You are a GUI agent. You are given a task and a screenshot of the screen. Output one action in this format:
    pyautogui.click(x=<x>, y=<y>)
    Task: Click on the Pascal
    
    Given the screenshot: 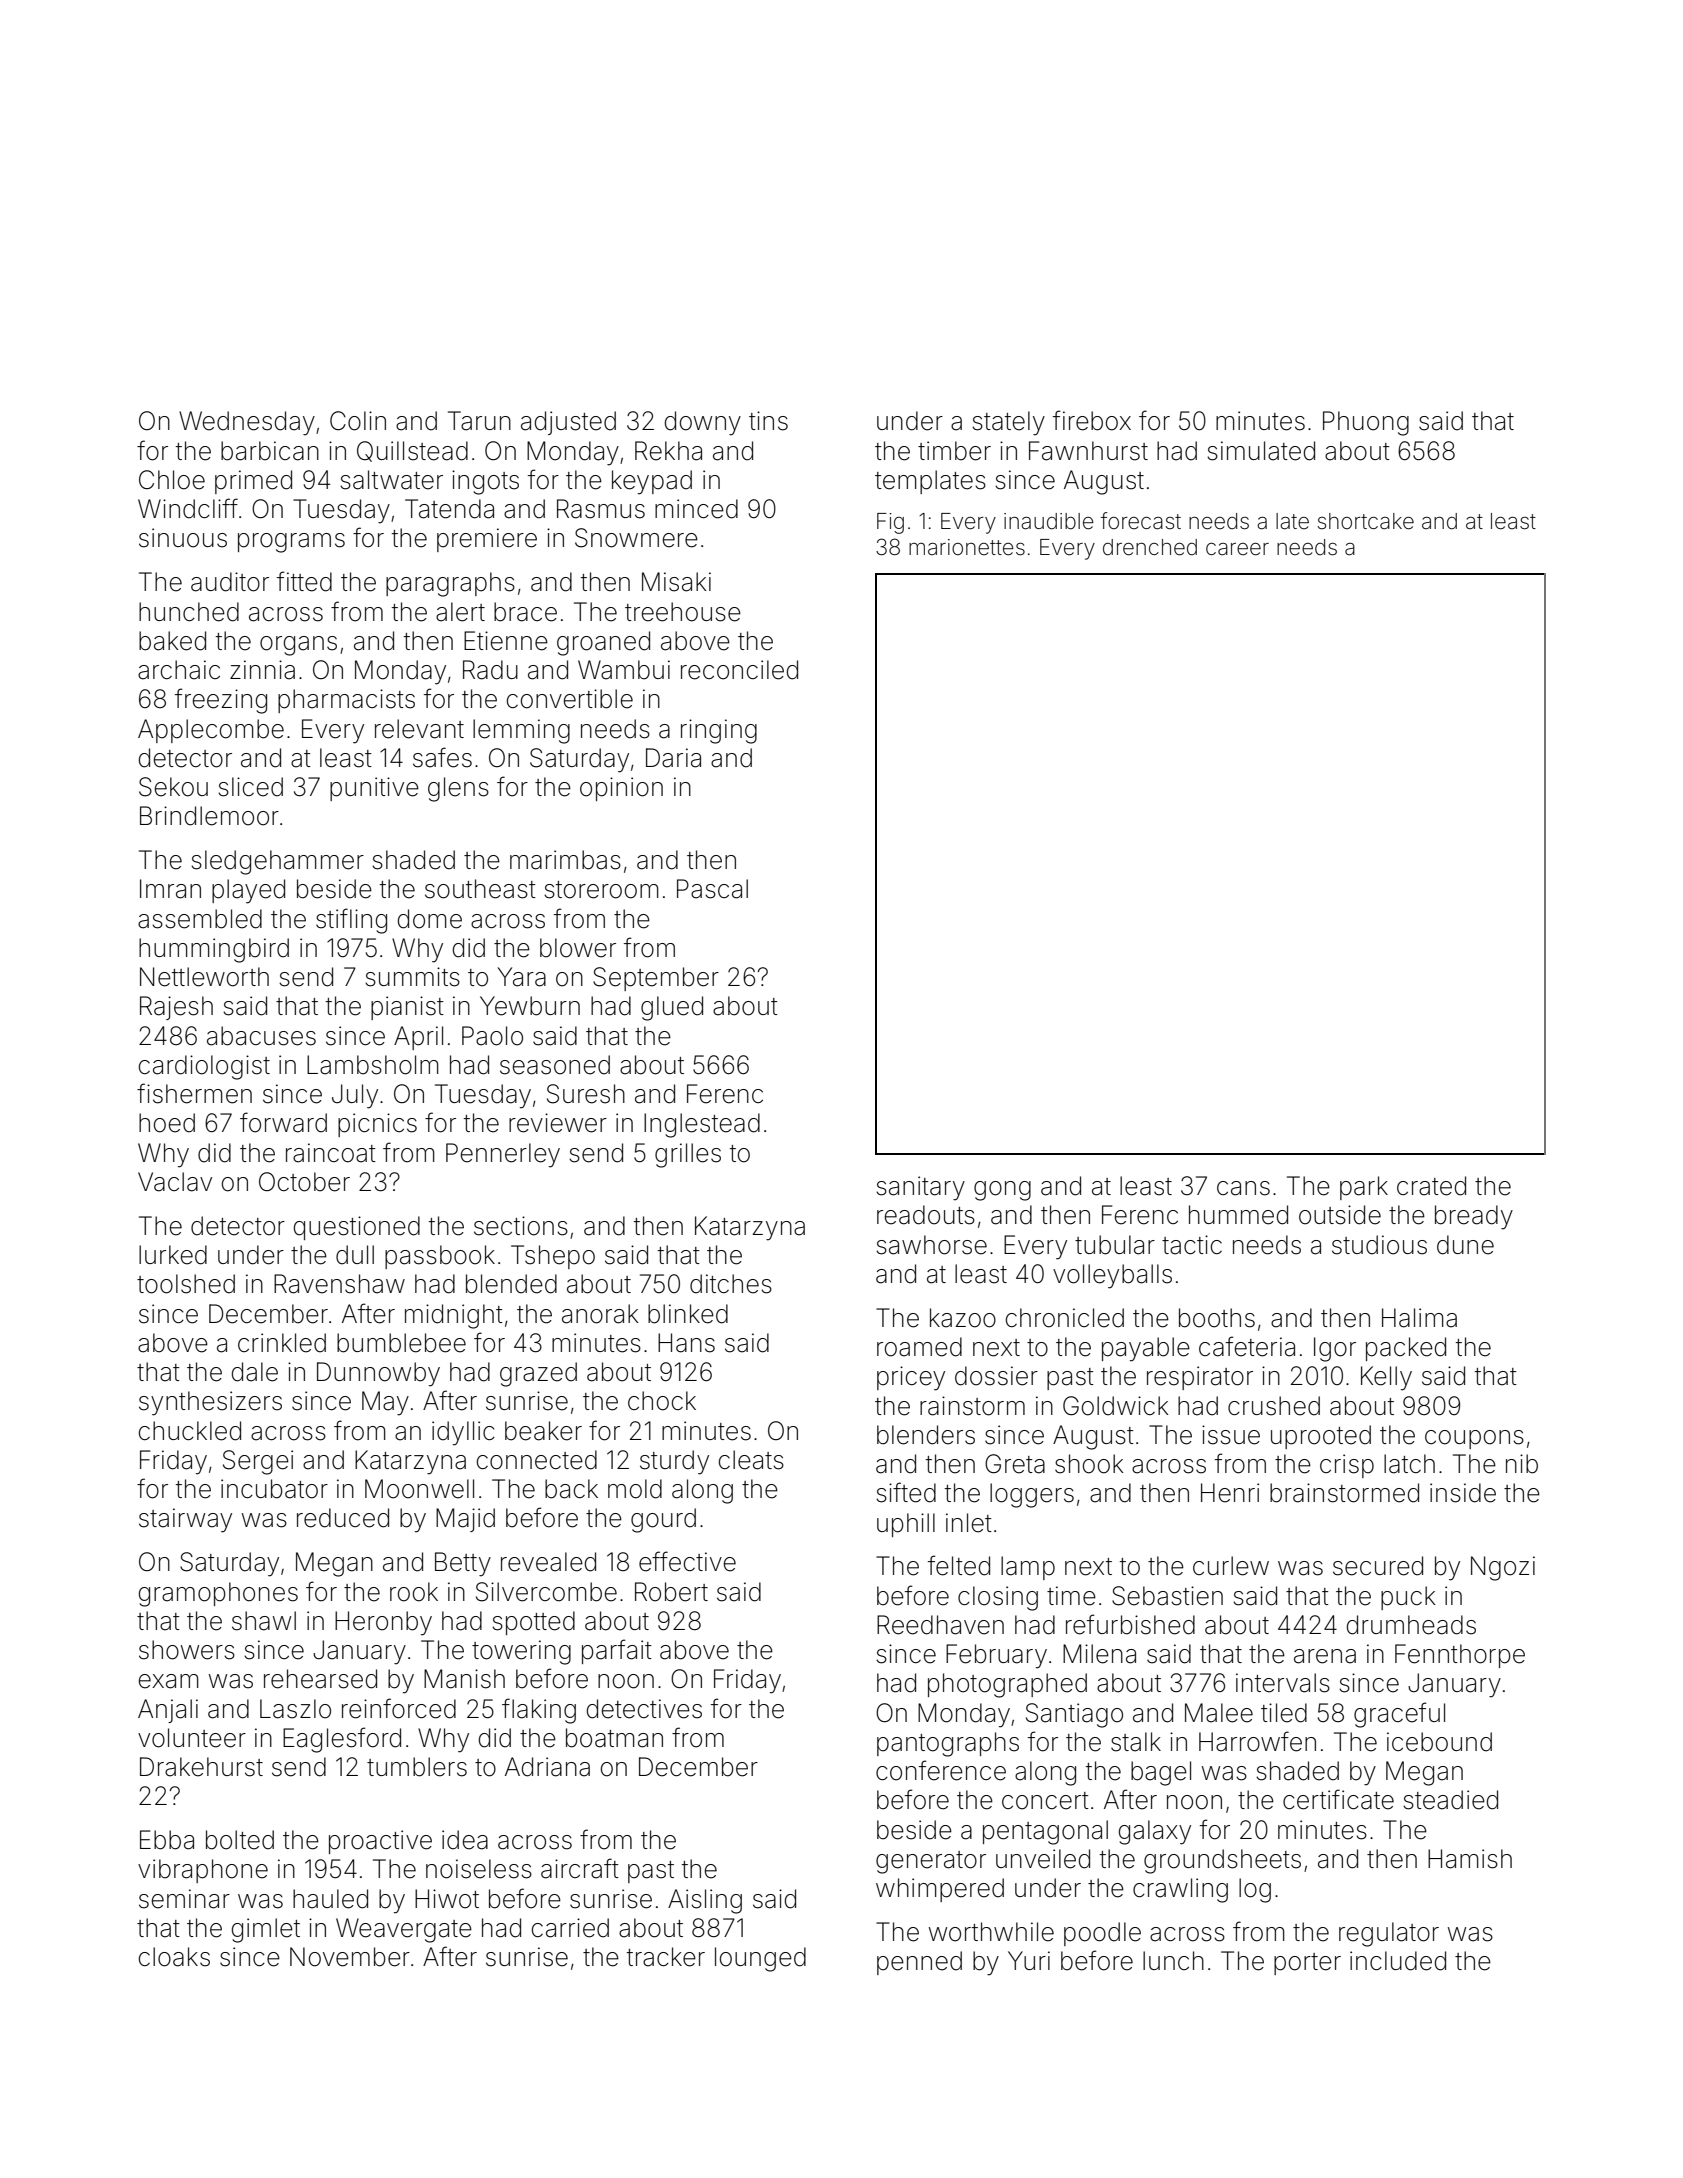 What is the action you would take?
    pyautogui.click(x=712, y=889)
